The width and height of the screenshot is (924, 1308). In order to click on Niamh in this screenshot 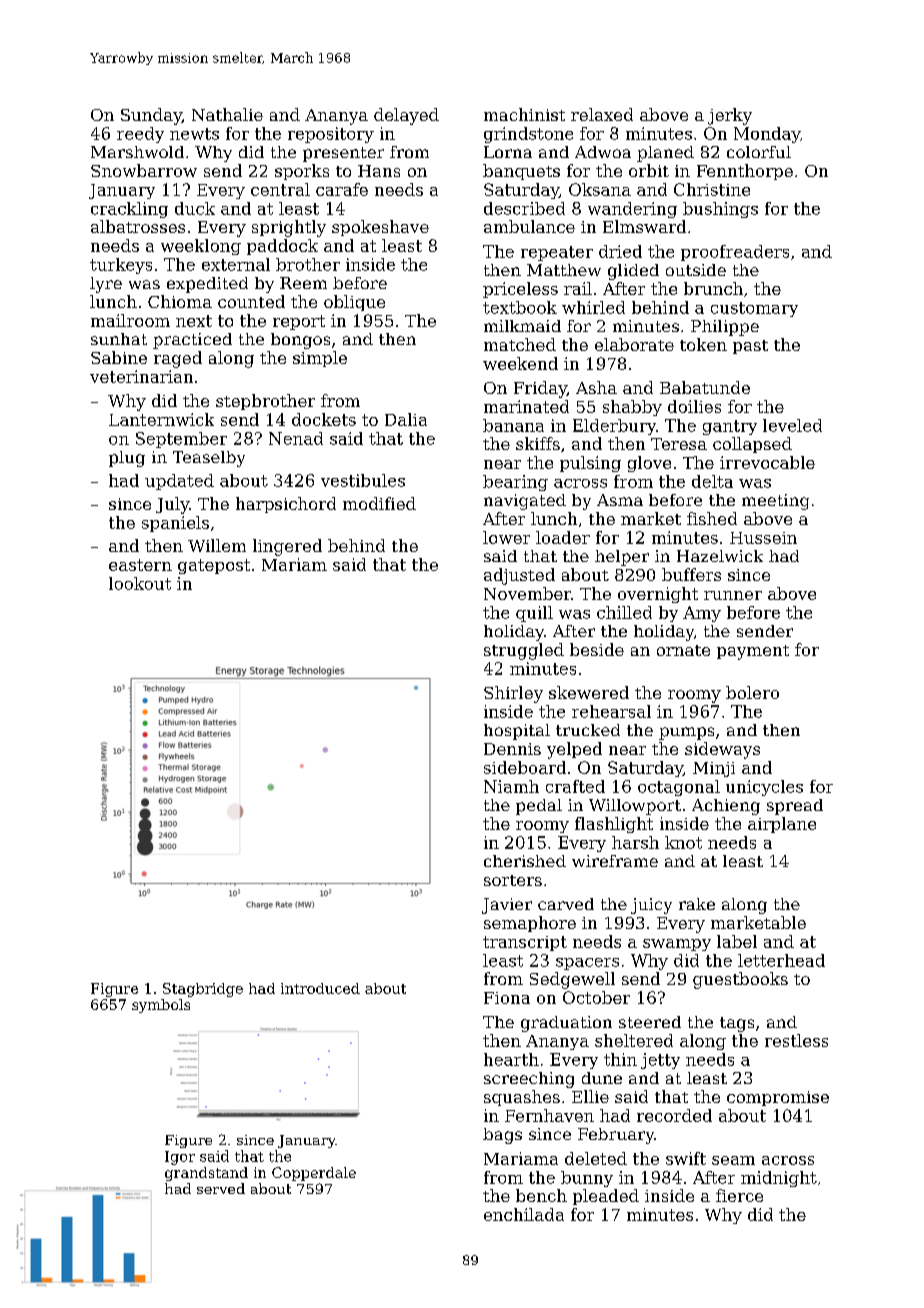, I will do `click(511, 786)`.
